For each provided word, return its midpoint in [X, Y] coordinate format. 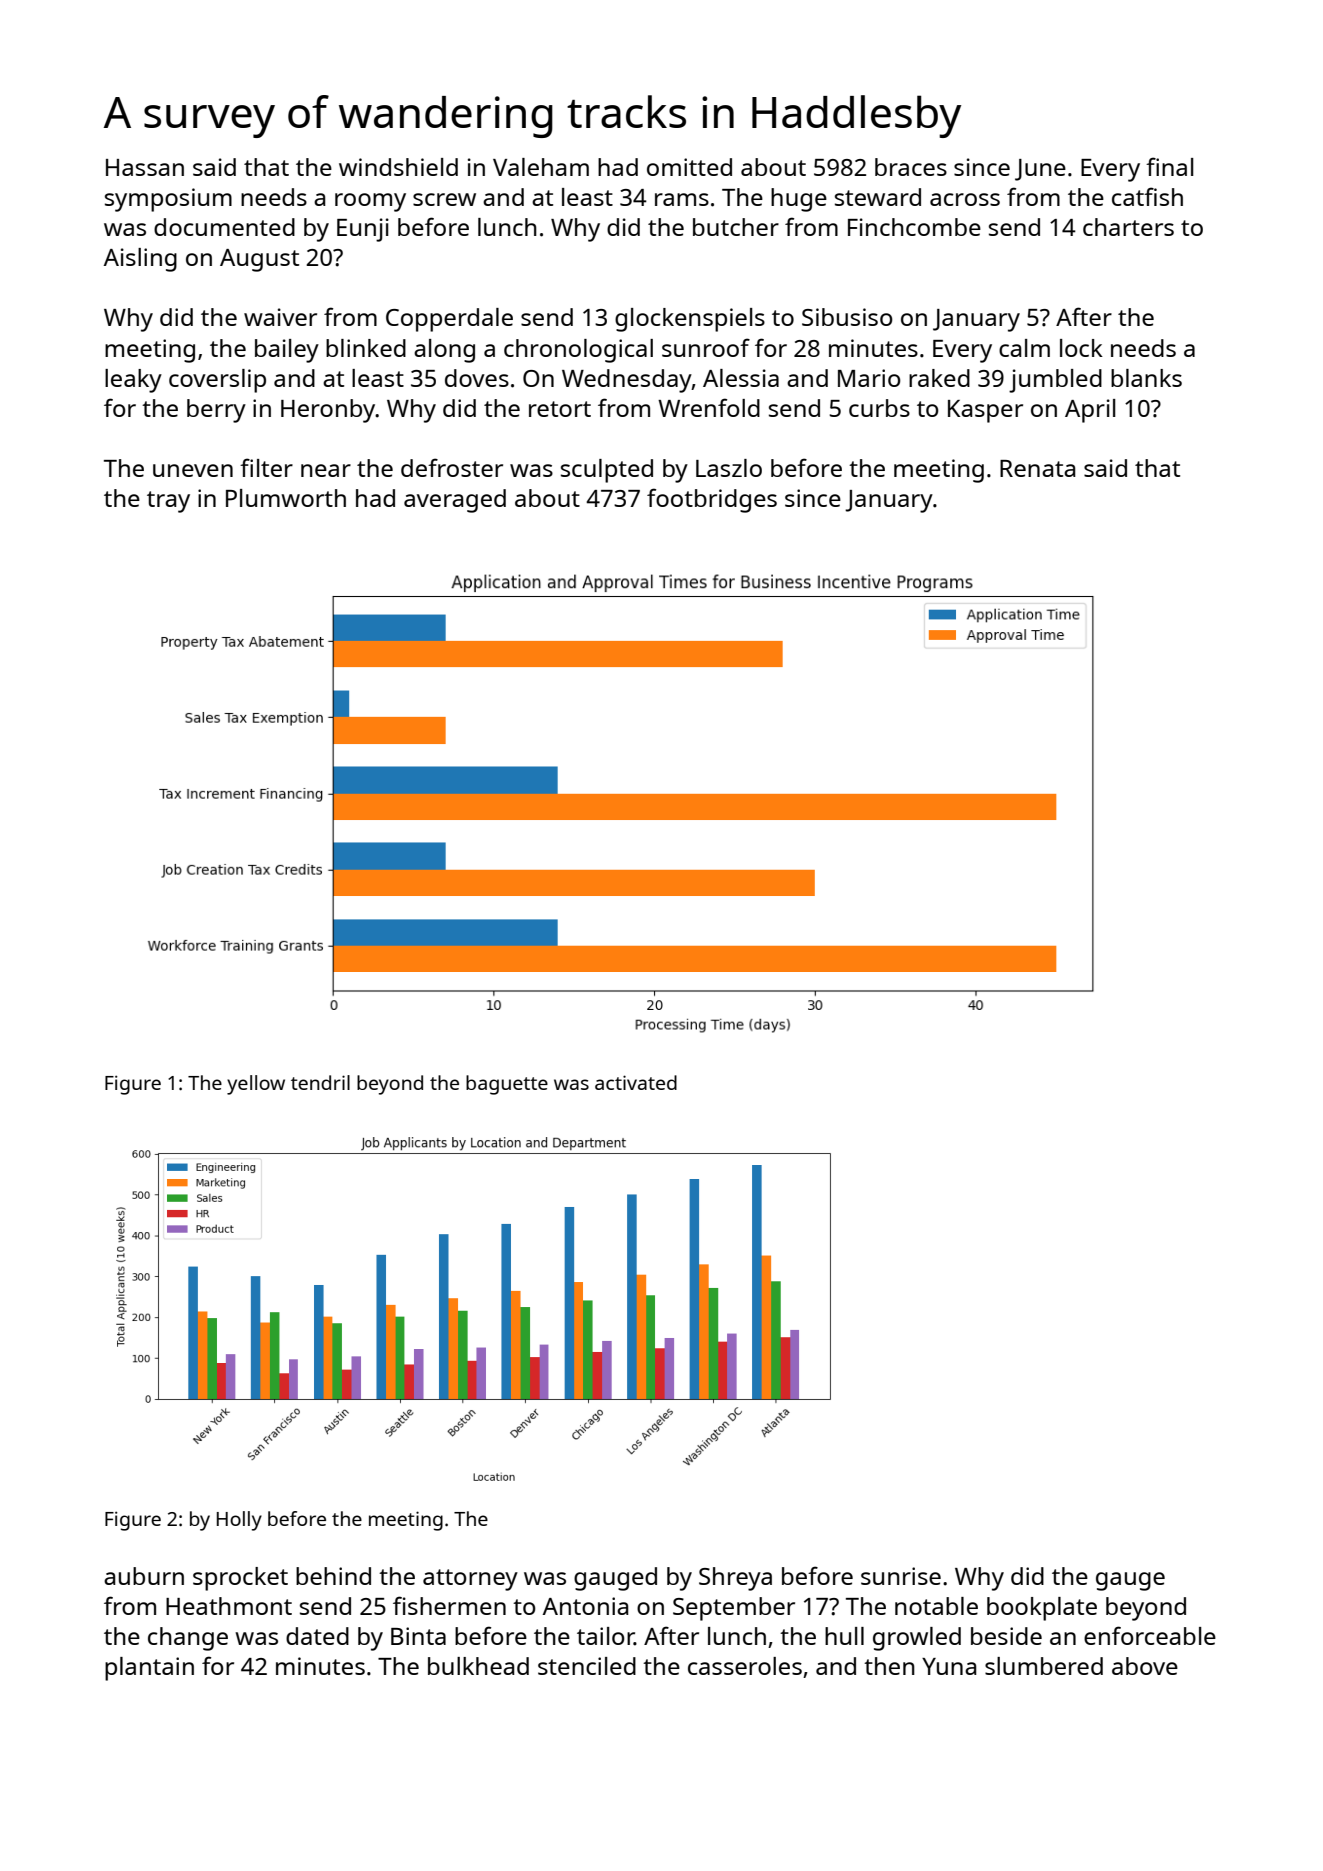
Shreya [735, 1579]
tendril [320, 1082]
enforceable [1150, 1635]
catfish [1147, 196]
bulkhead [478, 1666]
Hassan [145, 167]
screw [444, 199]
